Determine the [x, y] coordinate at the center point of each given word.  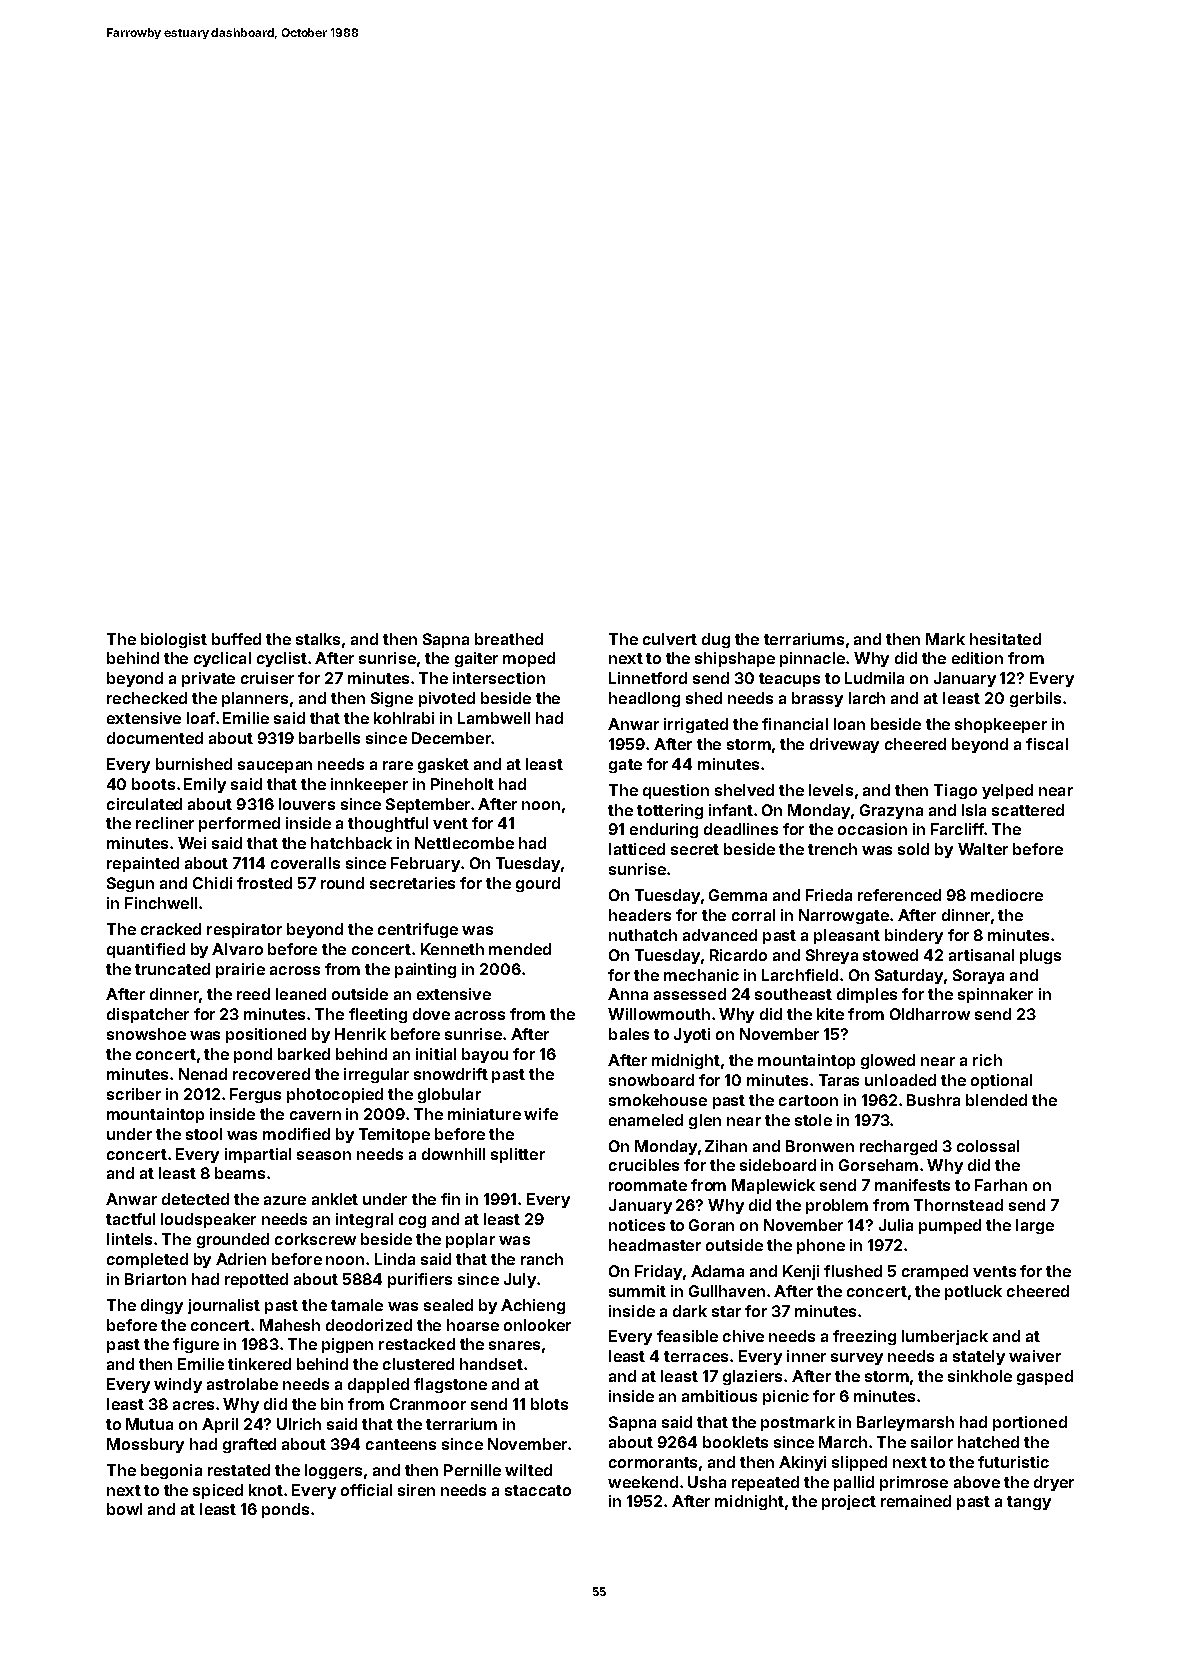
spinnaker [995, 995]
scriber [134, 1094]
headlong [644, 699]
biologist [174, 640]
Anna [628, 994]
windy [178, 1385]
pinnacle [812, 659]
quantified [146, 950]
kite [830, 1014]
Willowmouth [659, 1014]
